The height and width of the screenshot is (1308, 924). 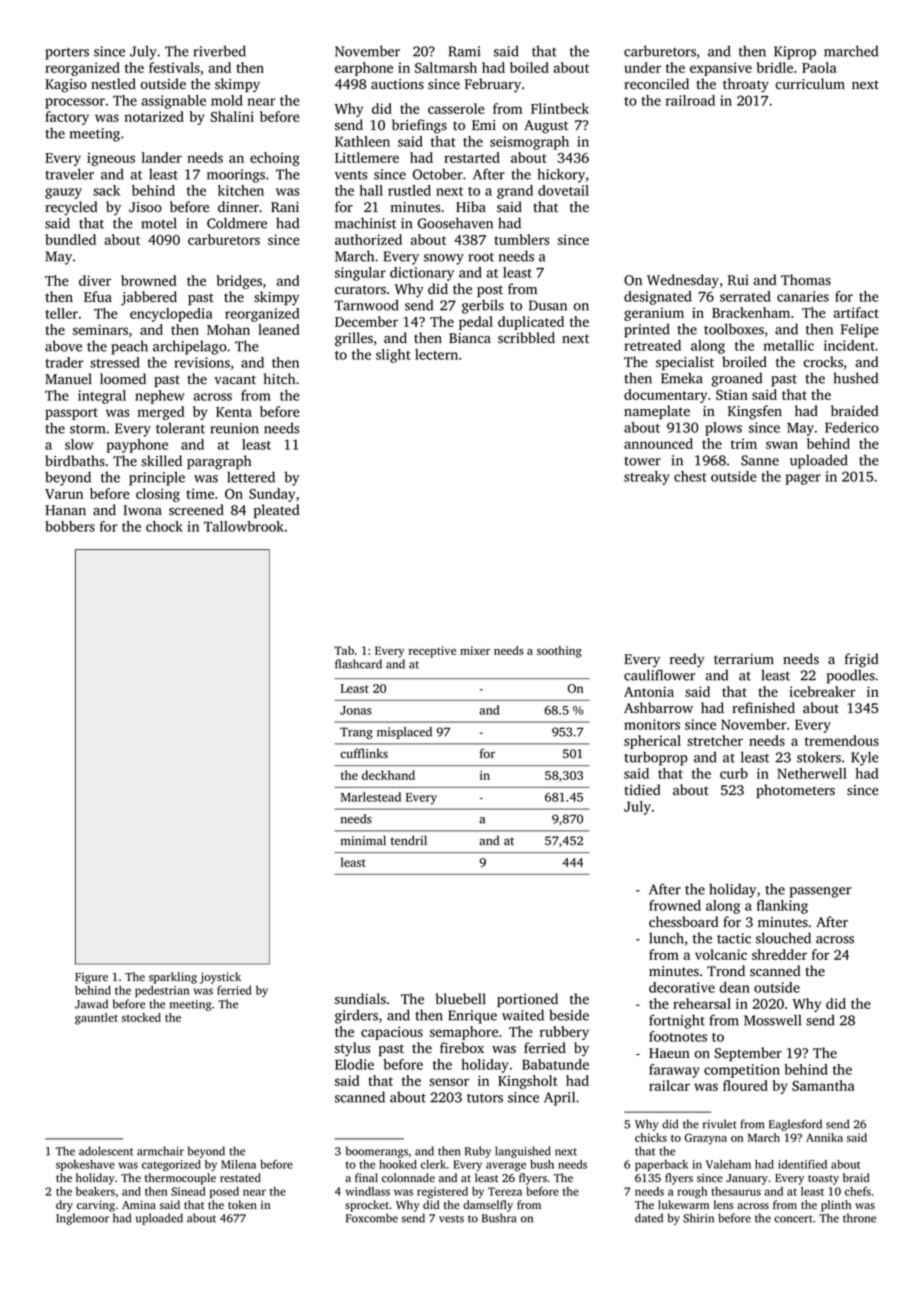 What do you see at coordinates (220, 51) in the screenshot?
I see `riverbed` at bounding box center [220, 51].
